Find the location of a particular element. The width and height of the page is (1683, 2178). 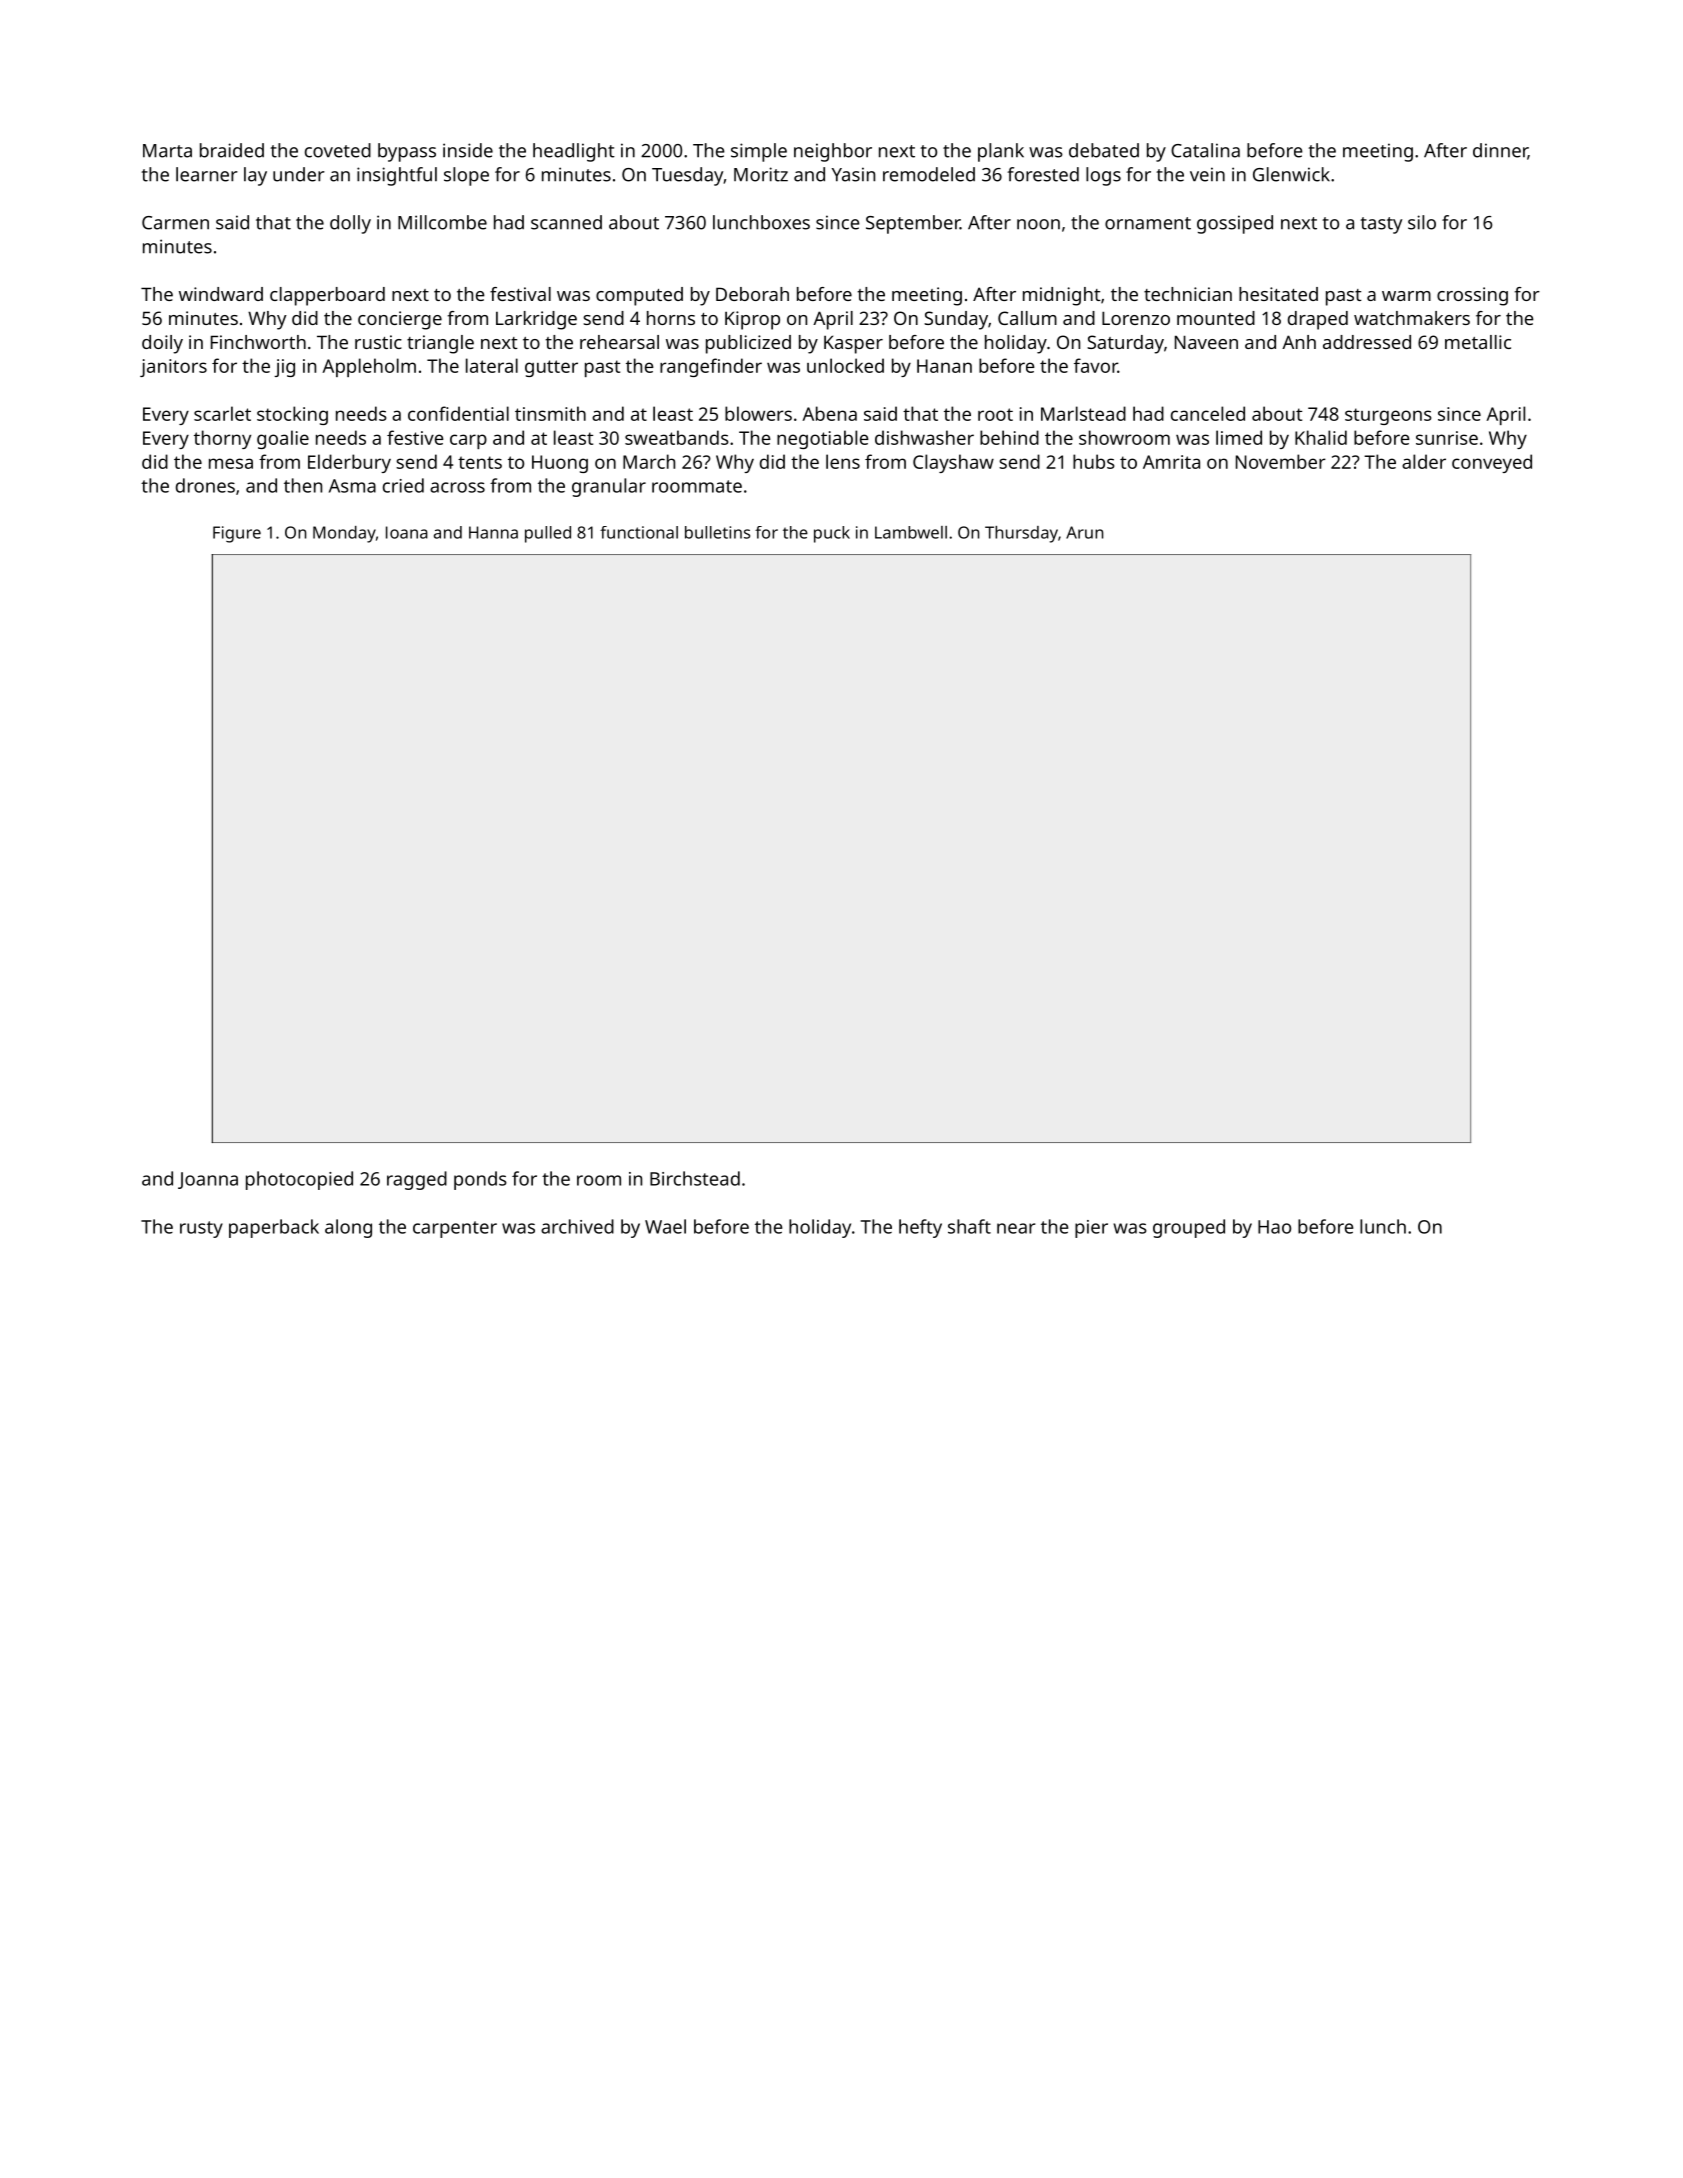

shaft is located at coordinates (969, 1226).
